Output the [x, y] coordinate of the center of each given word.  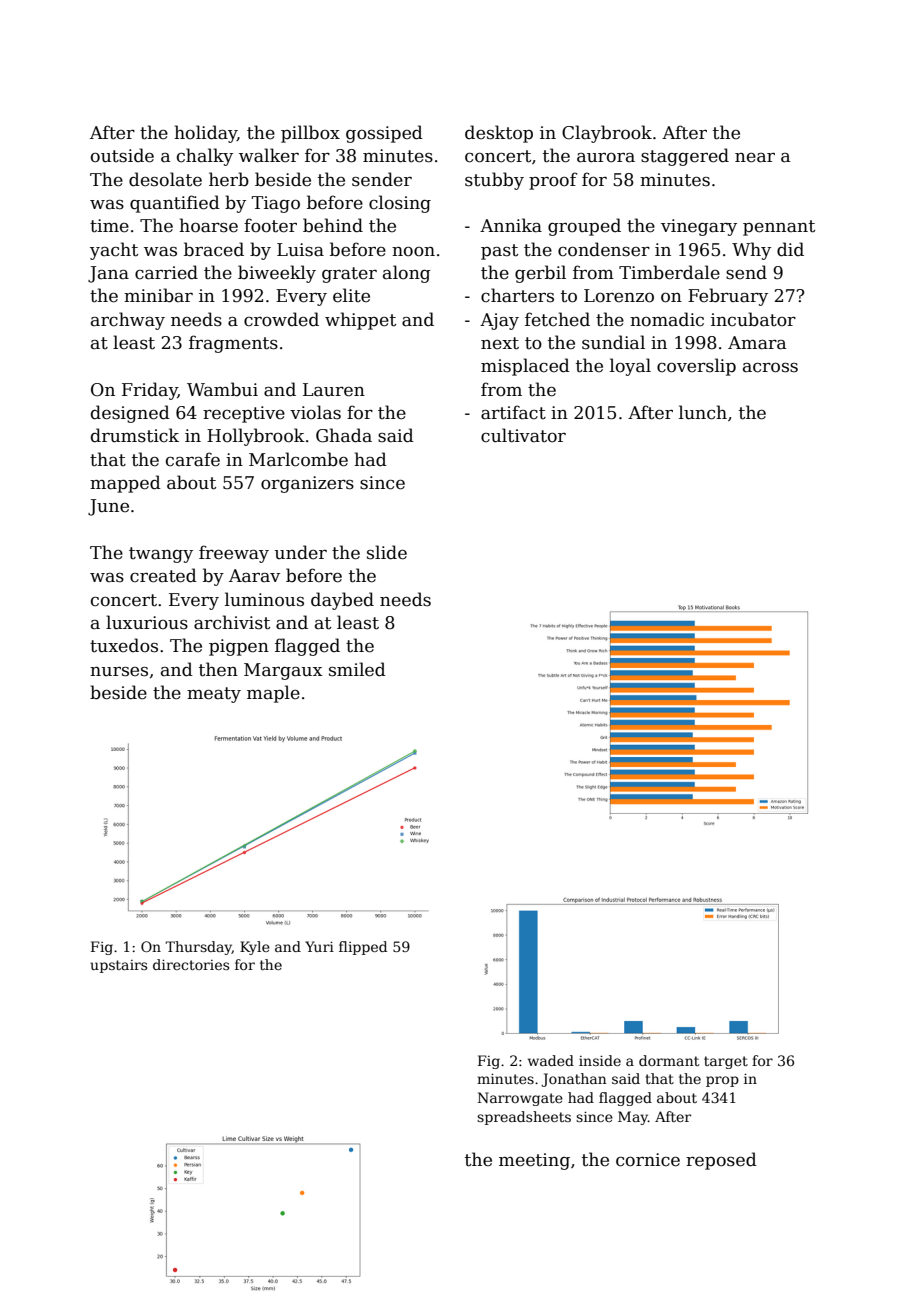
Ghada [344, 435]
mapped [125, 484]
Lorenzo [619, 296]
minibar [158, 295]
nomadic [667, 319]
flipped [363, 948]
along [407, 274]
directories [191, 964]
